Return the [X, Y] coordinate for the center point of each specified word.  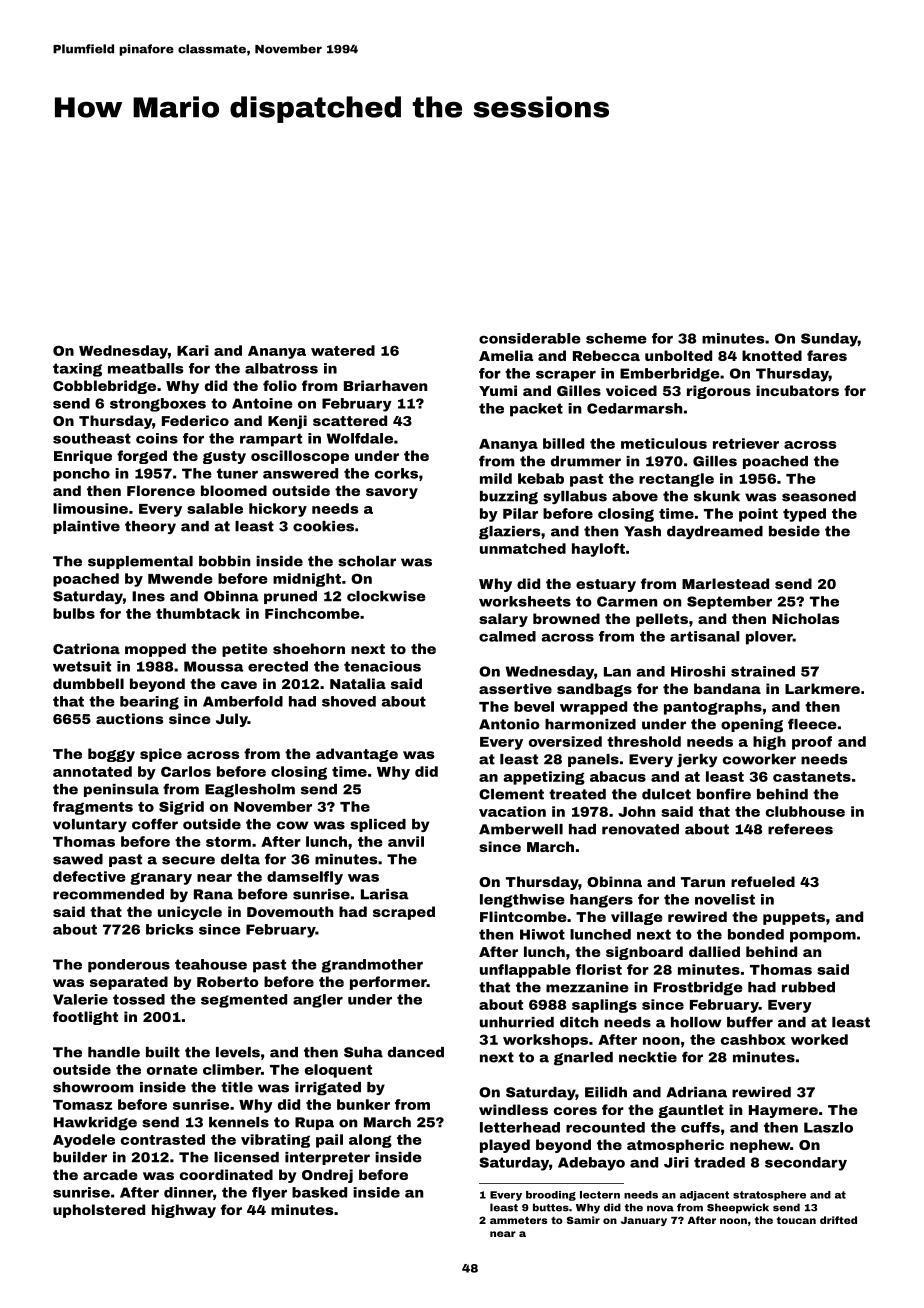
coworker [759, 759]
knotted [772, 355]
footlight [85, 1018]
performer [388, 983]
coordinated [226, 1174]
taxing [77, 370]
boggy [111, 755]
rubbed [808, 987]
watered [343, 350]
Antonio [509, 724]
